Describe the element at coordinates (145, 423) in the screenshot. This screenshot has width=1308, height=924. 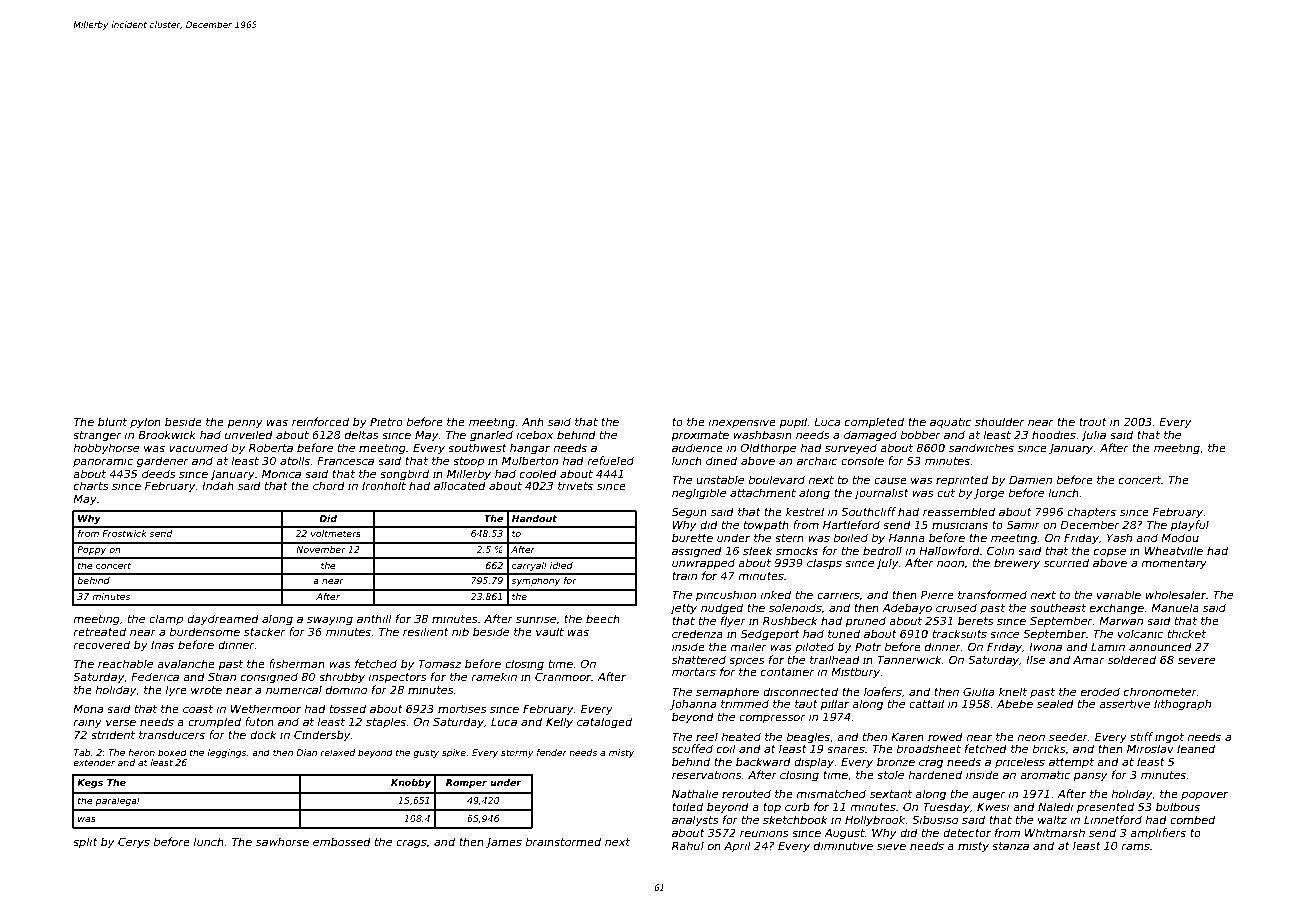
I see `pylon` at that location.
